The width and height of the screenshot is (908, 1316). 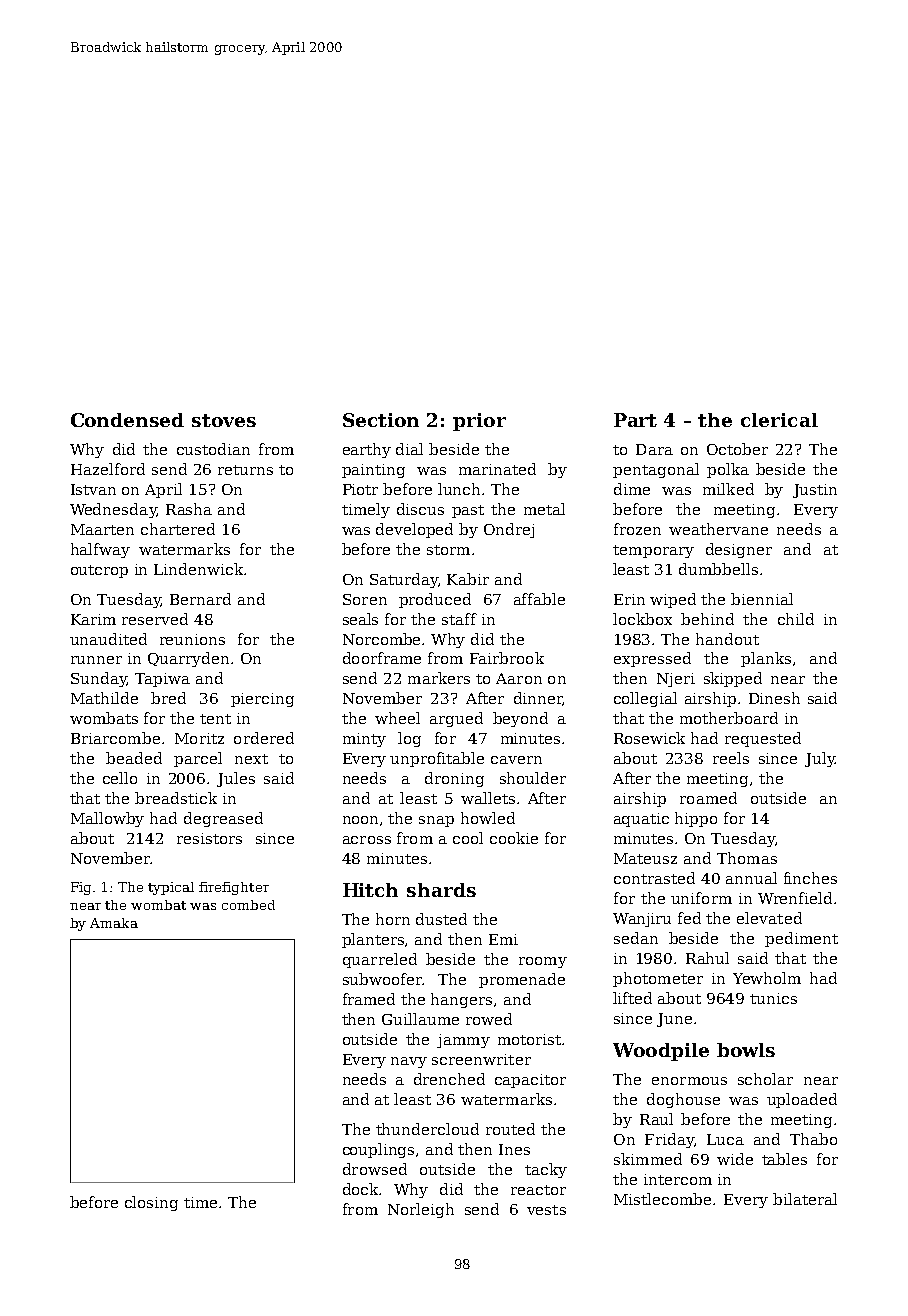 I want to click on June, so click(x=674, y=1020).
